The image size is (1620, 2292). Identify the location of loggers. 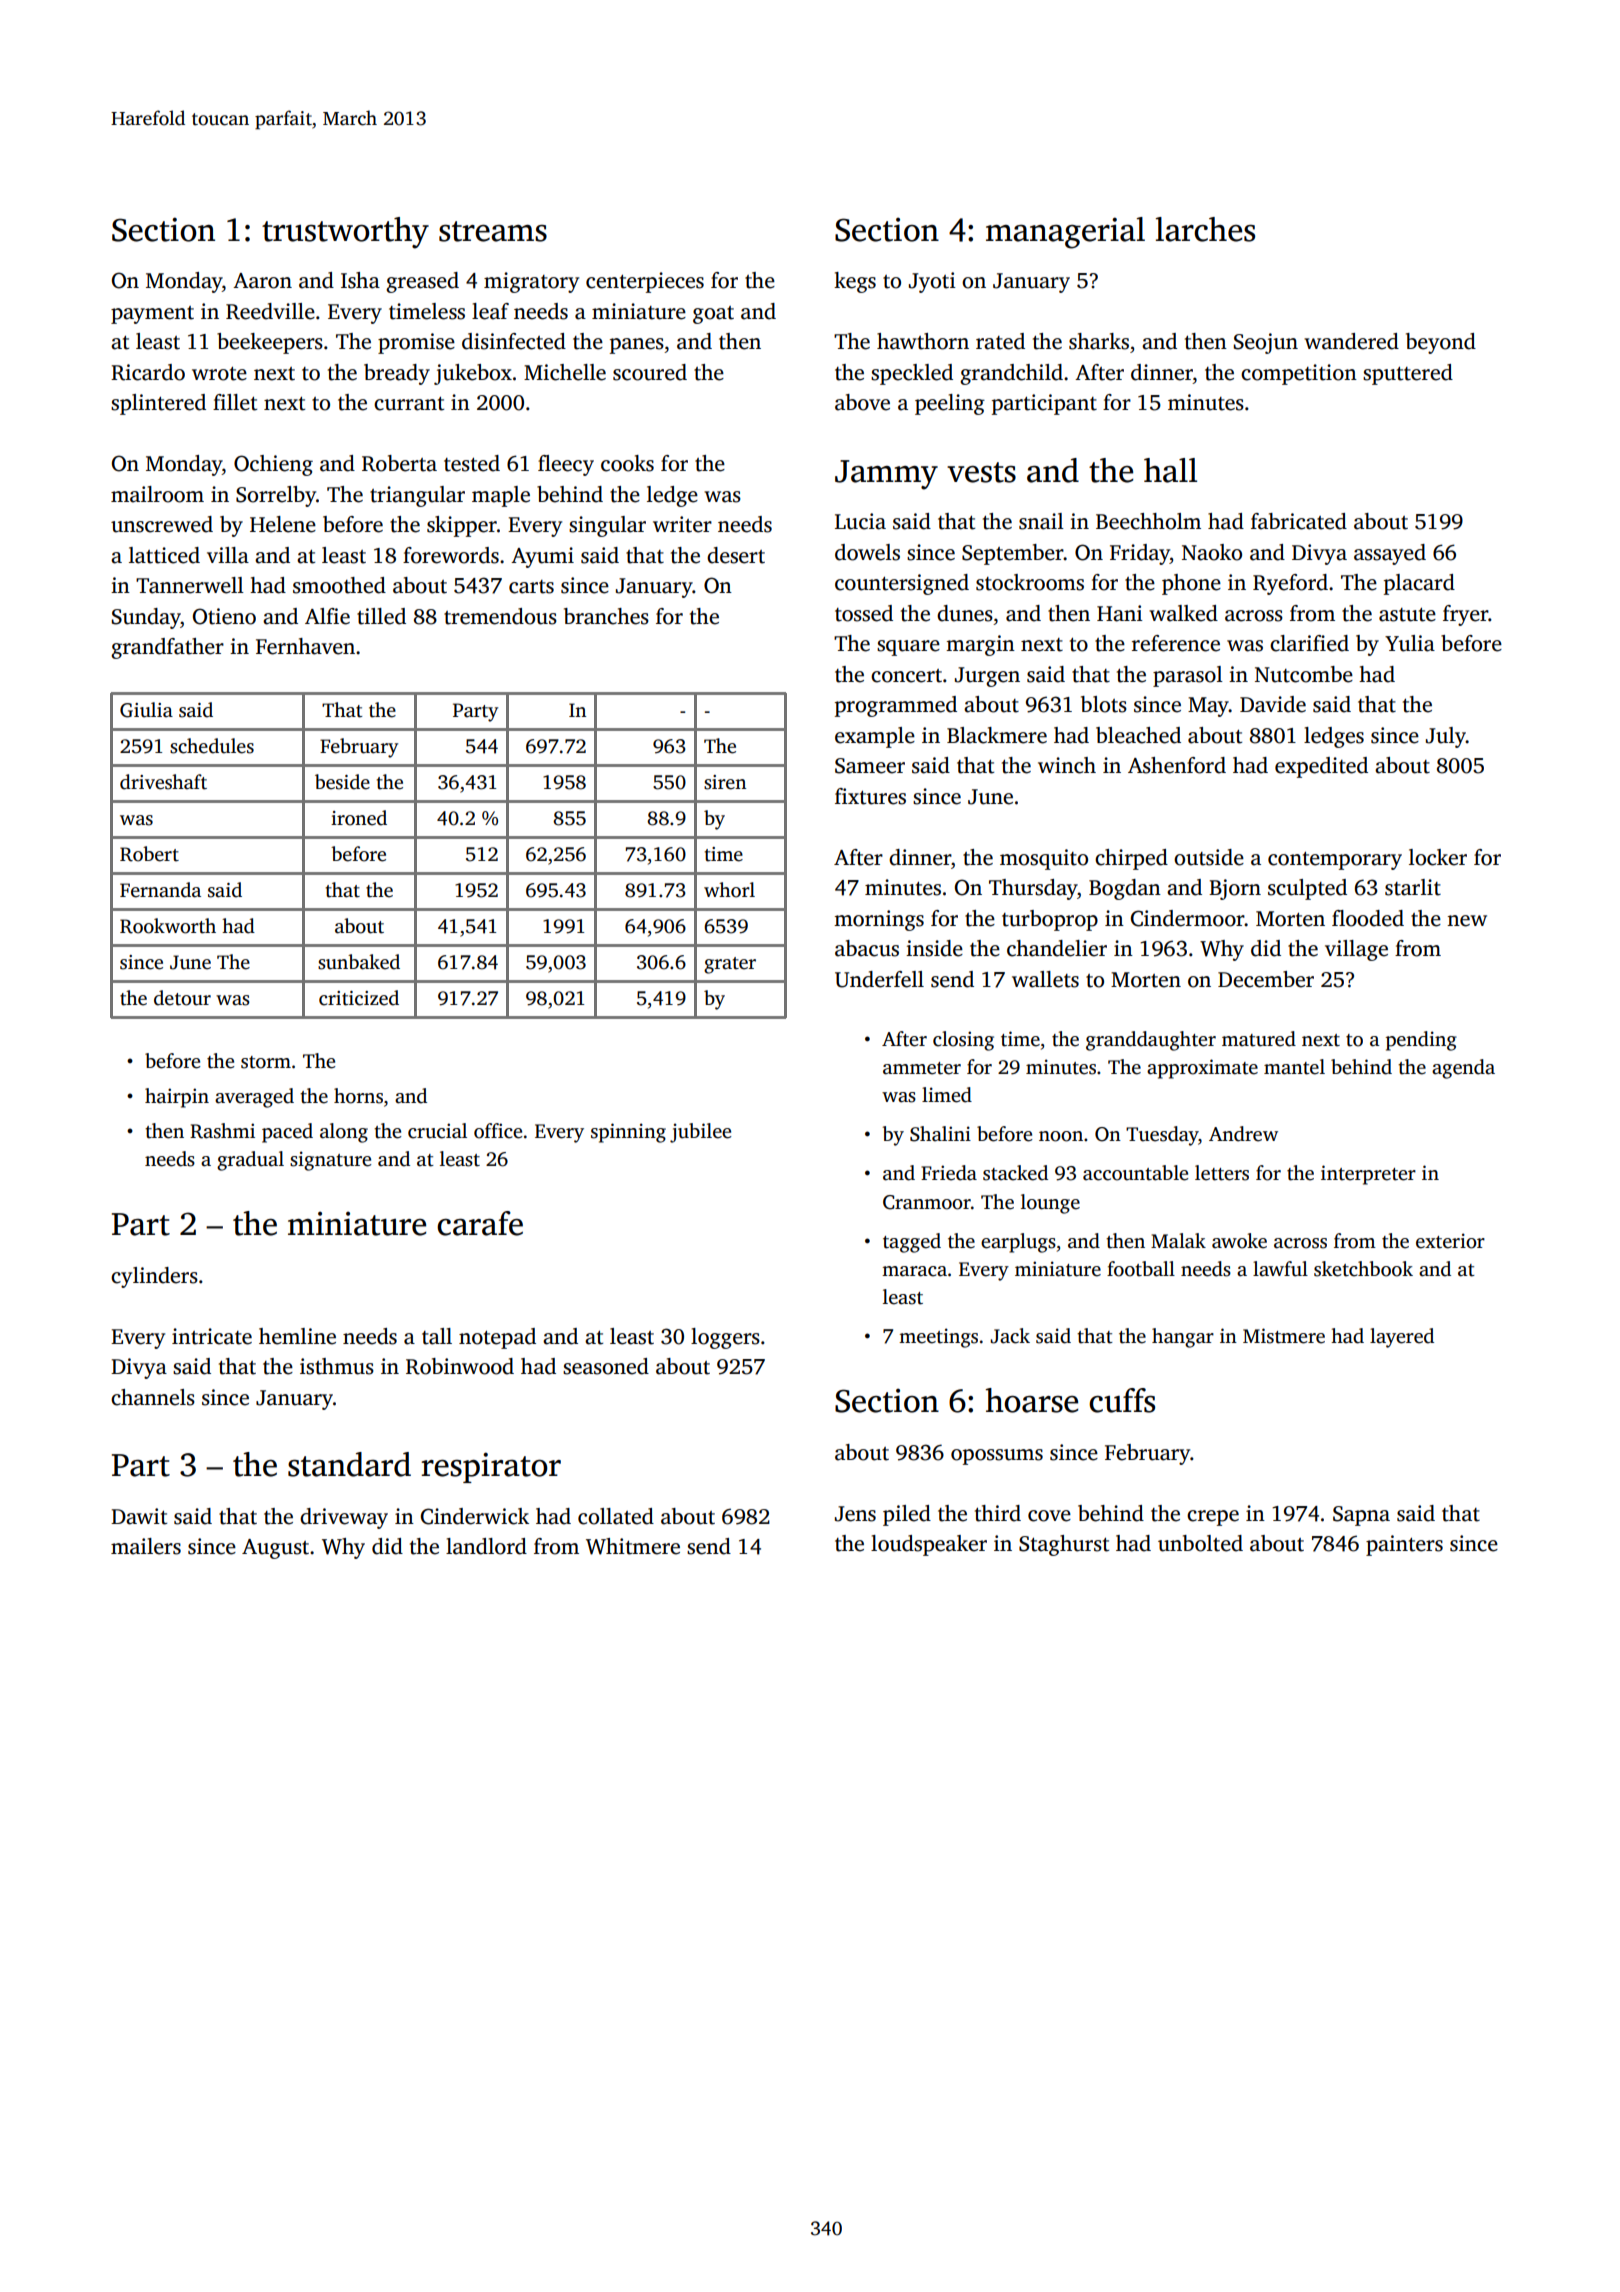
(725, 1338).
